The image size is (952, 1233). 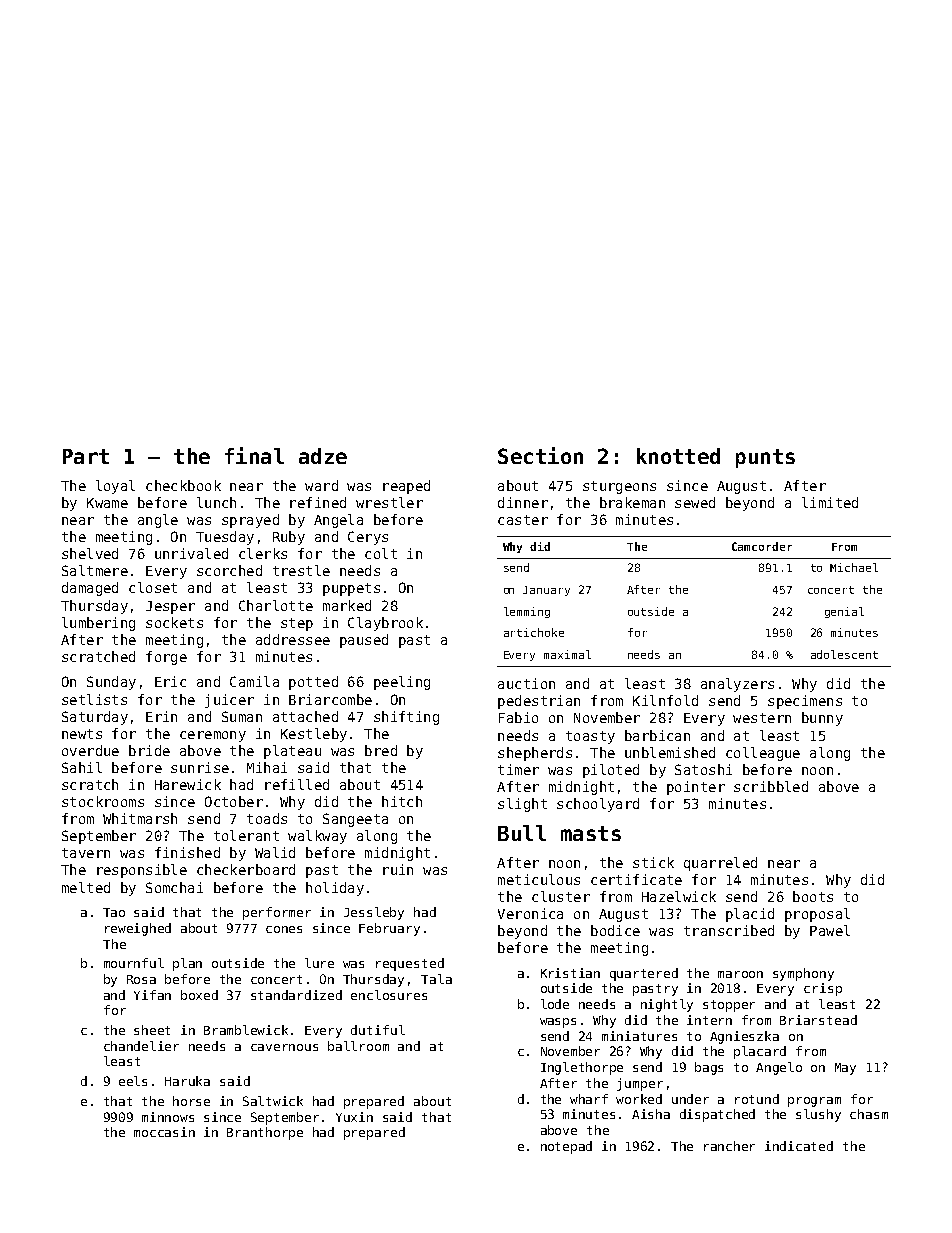 What do you see at coordinates (174, 887) in the page?
I see `Somchai` at bounding box center [174, 887].
